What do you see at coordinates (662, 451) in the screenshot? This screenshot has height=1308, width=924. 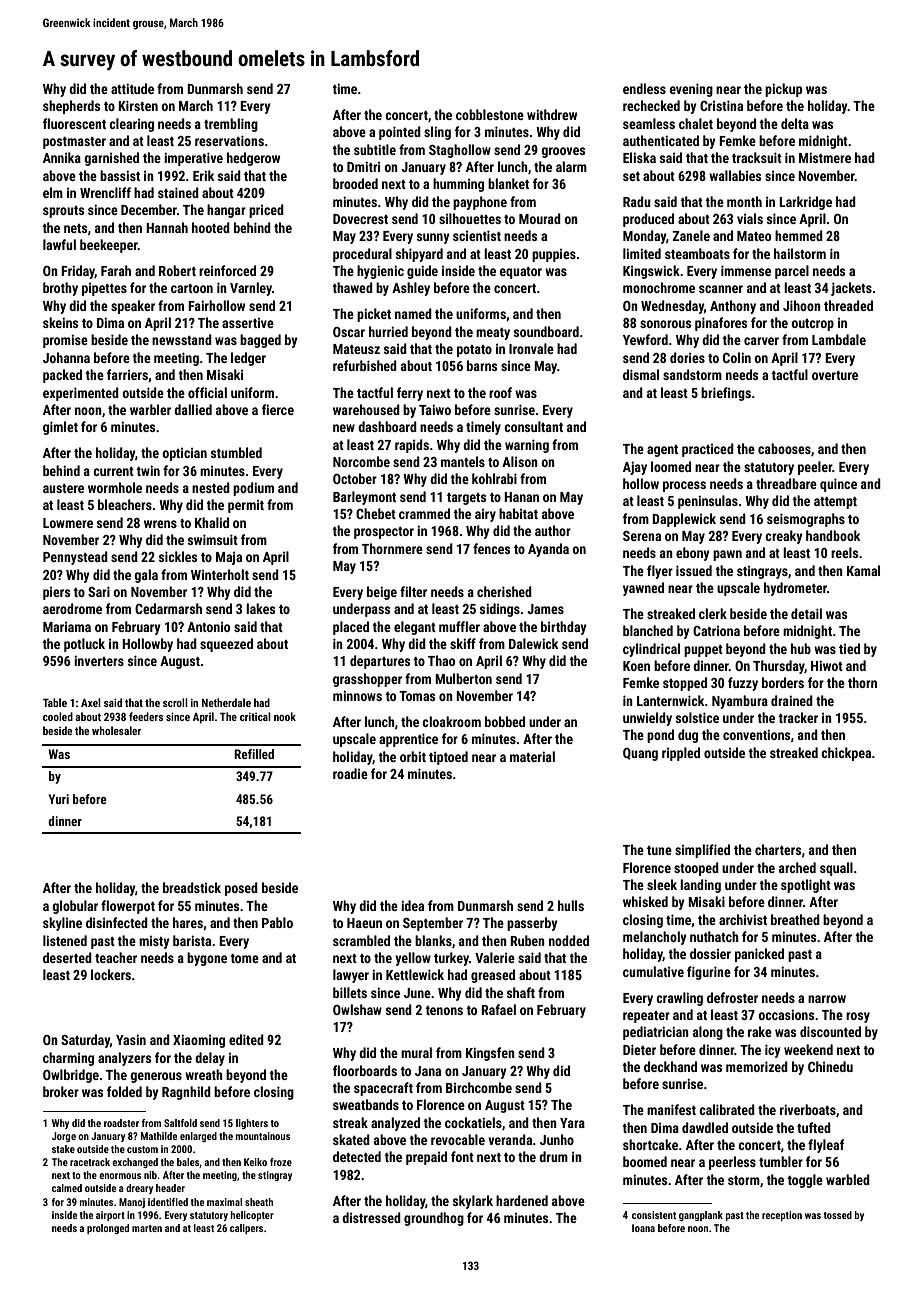 I see `agent` at bounding box center [662, 451].
